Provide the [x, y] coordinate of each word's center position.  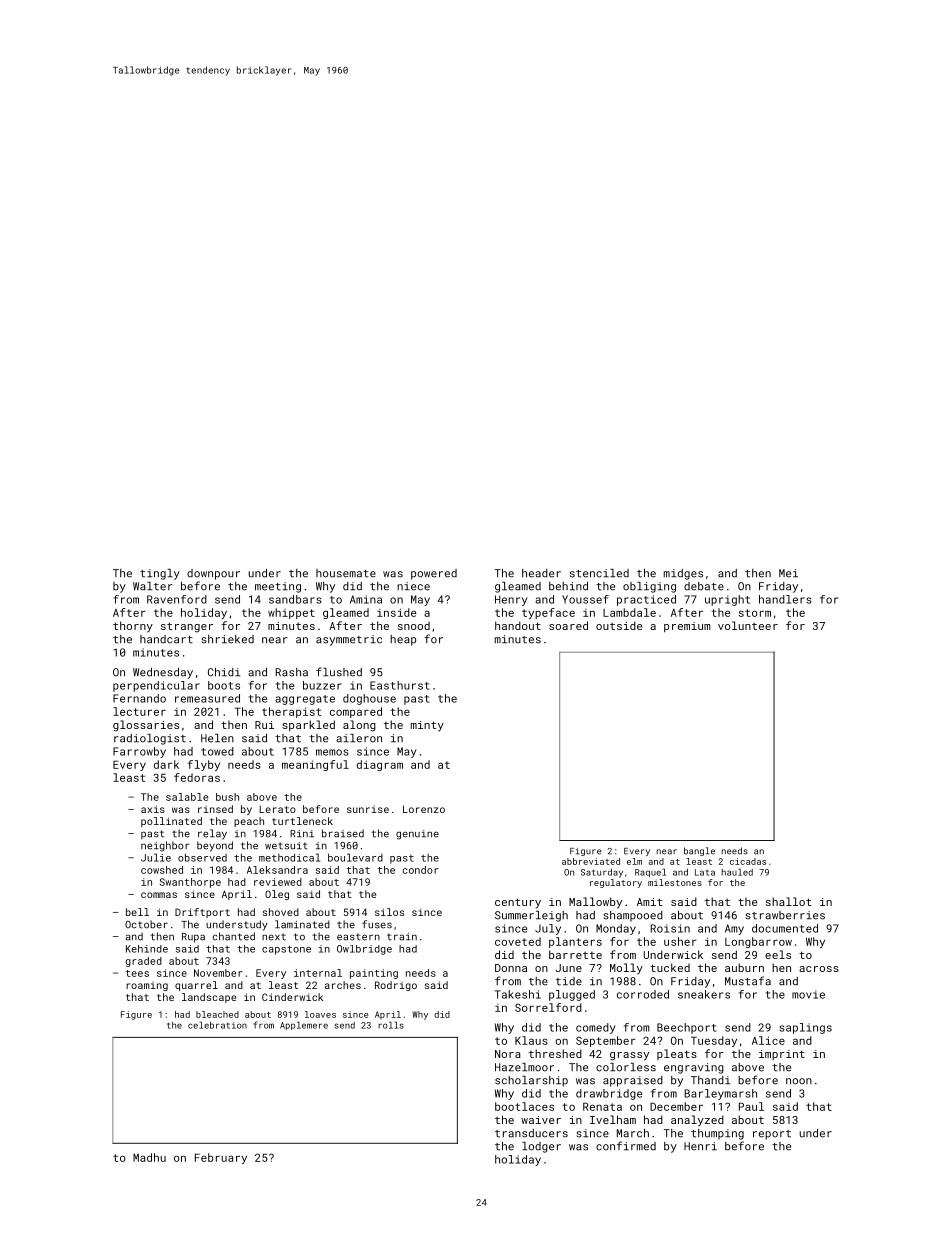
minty [427, 726]
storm [755, 613]
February [221, 1158]
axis [153, 809]
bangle [699, 851]
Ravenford [177, 599]
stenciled [599, 573]
